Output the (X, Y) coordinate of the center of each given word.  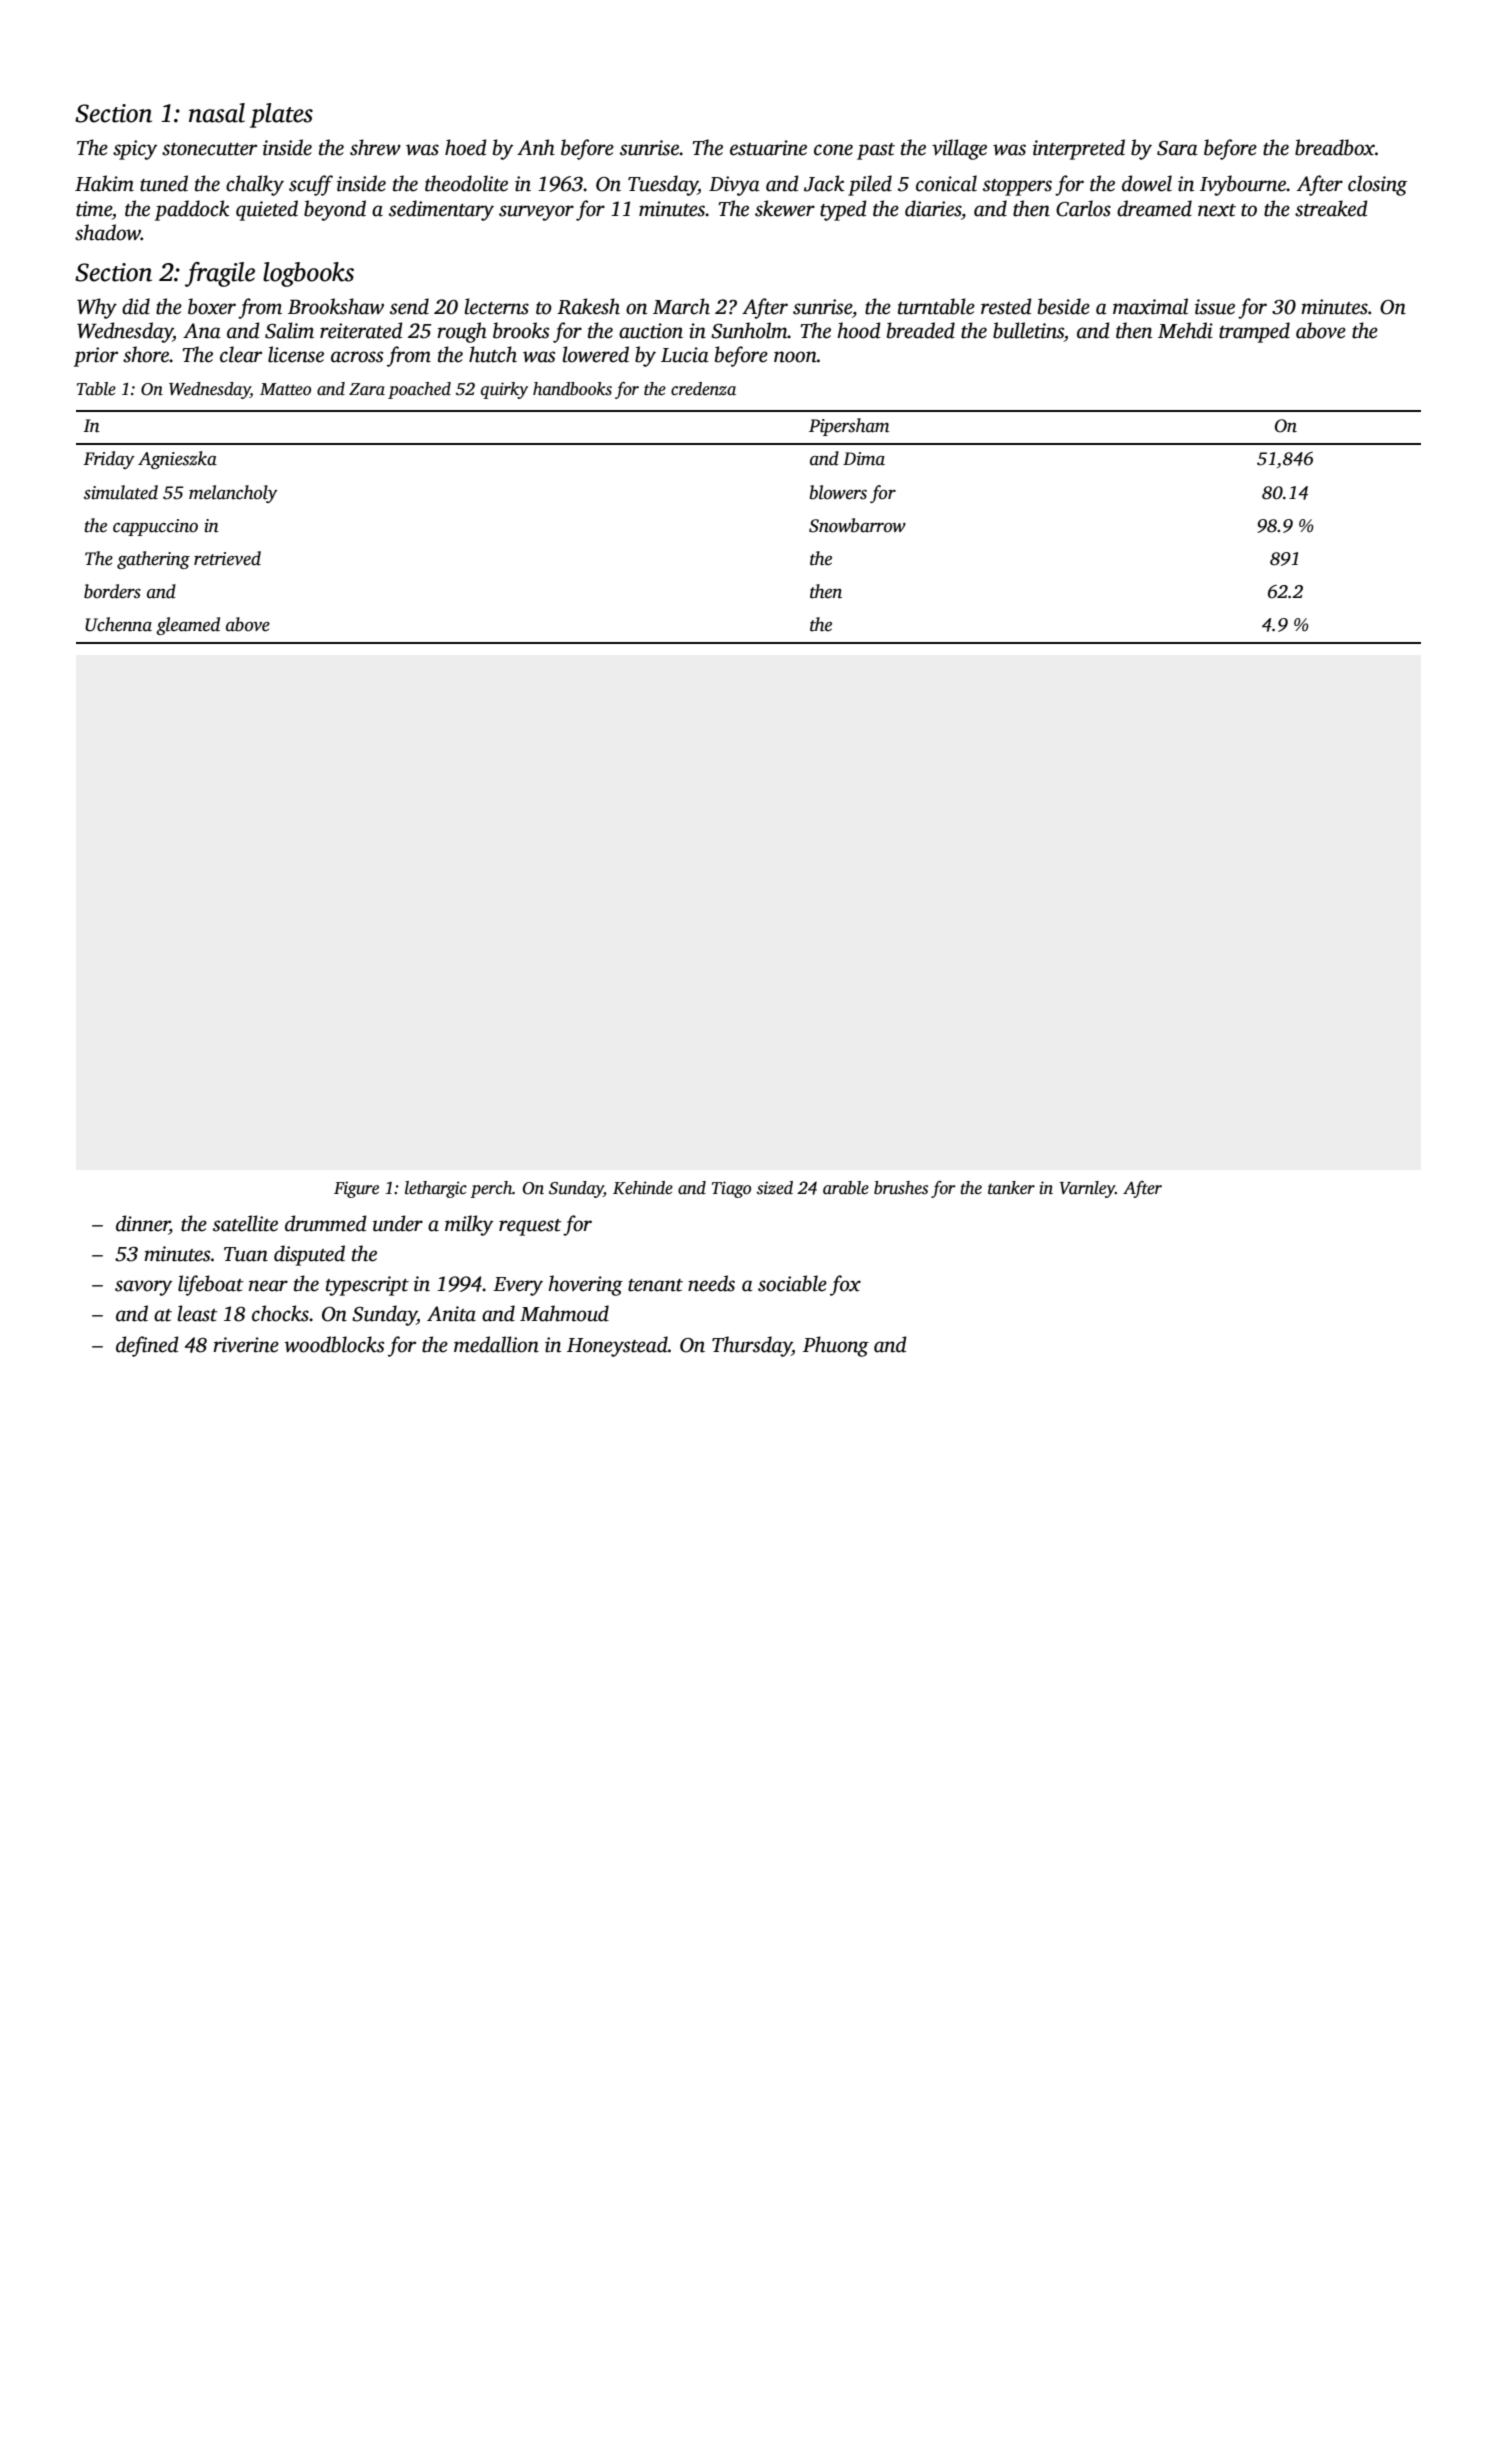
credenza (703, 389)
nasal (217, 113)
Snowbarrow (857, 525)
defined (147, 1346)
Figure (356, 1189)
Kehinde (643, 1188)
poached (419, 390)
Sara (1177, 148)
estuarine (768, 148)
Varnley (1087, 1189)
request (530, 1227)
